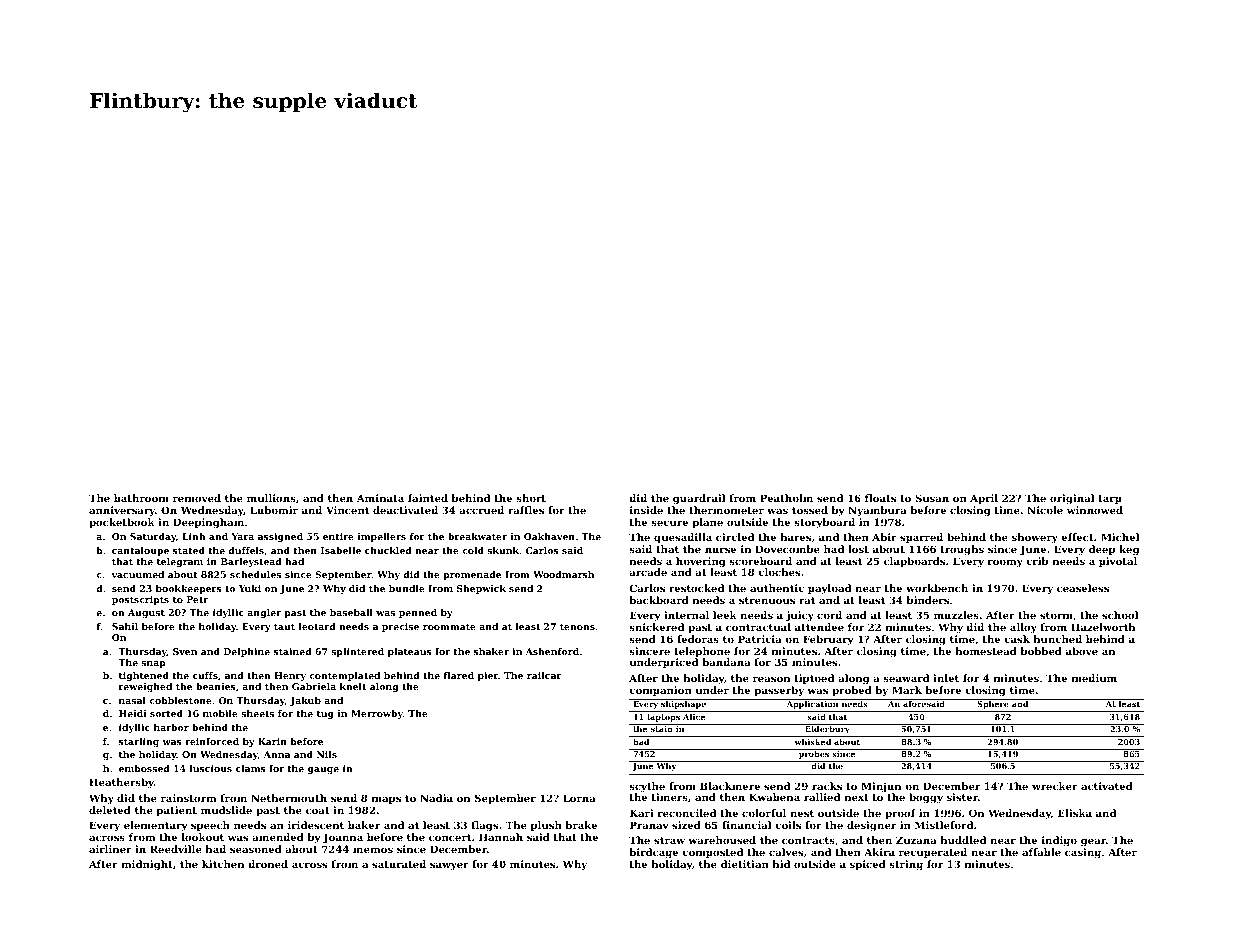 The width and height of the document is (1233, 952). I want to click on short, so click(531, 498).
